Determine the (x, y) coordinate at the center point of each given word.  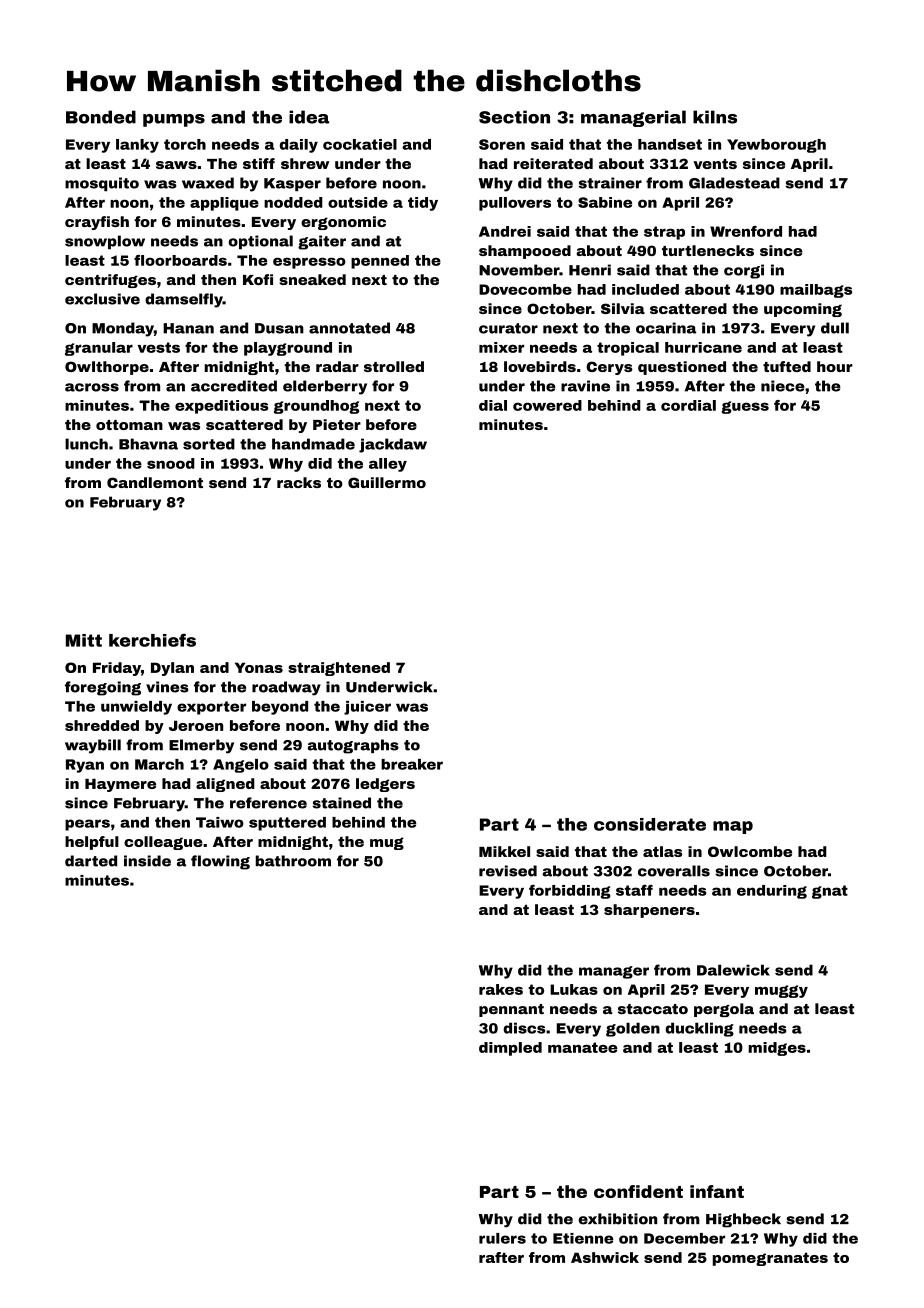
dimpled (510, 1049)
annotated (349, 328)
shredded (102, 725)
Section (514, 117)
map (733, 827)
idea (309, 117)
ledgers (385, 785)
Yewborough (776, 146)
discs (524, 1028)
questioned (682, 368)
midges (777, 1049)
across (92, 387)
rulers (502, 1238)
